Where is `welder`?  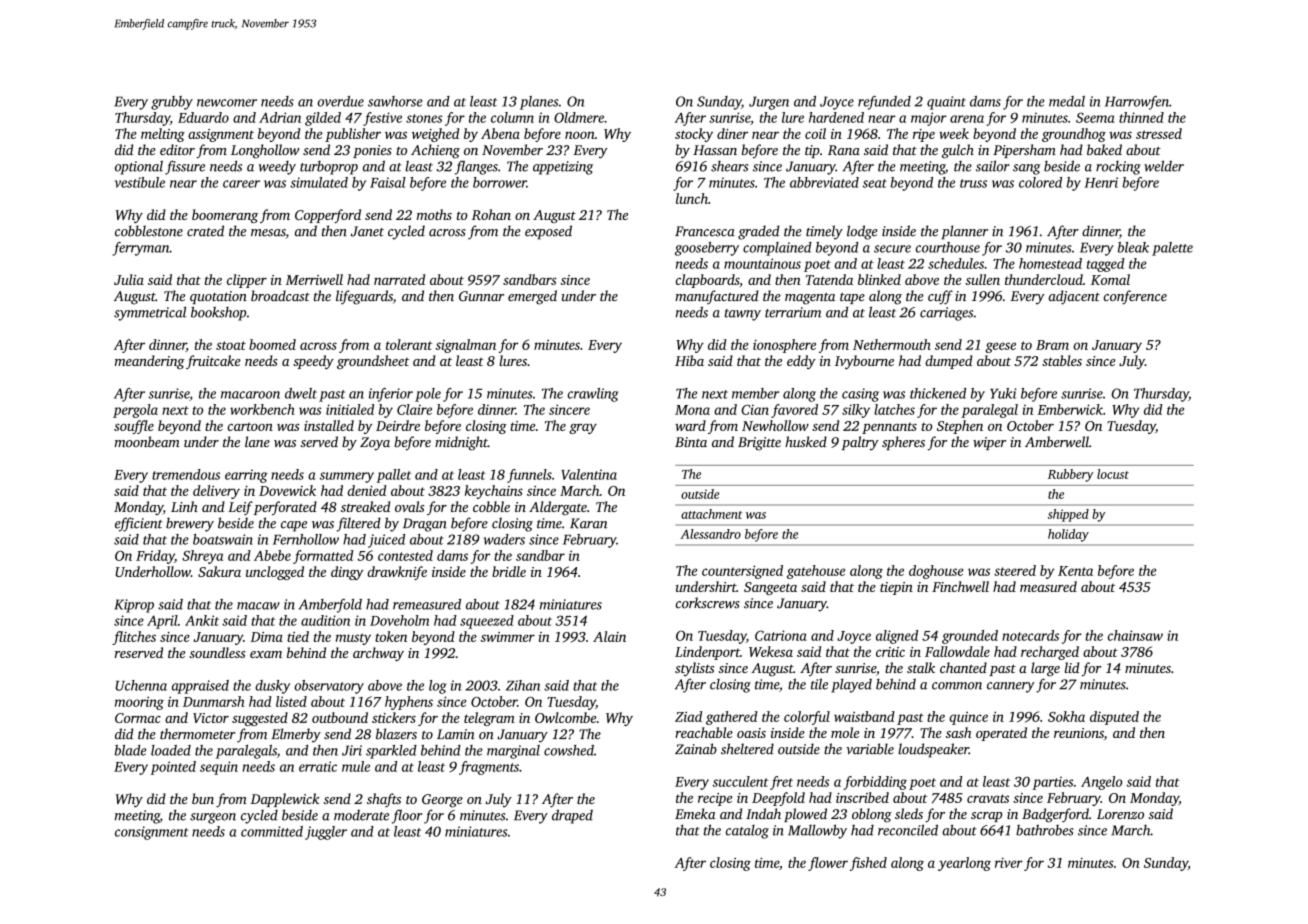 welder is located at coordinates (1164, 166).
